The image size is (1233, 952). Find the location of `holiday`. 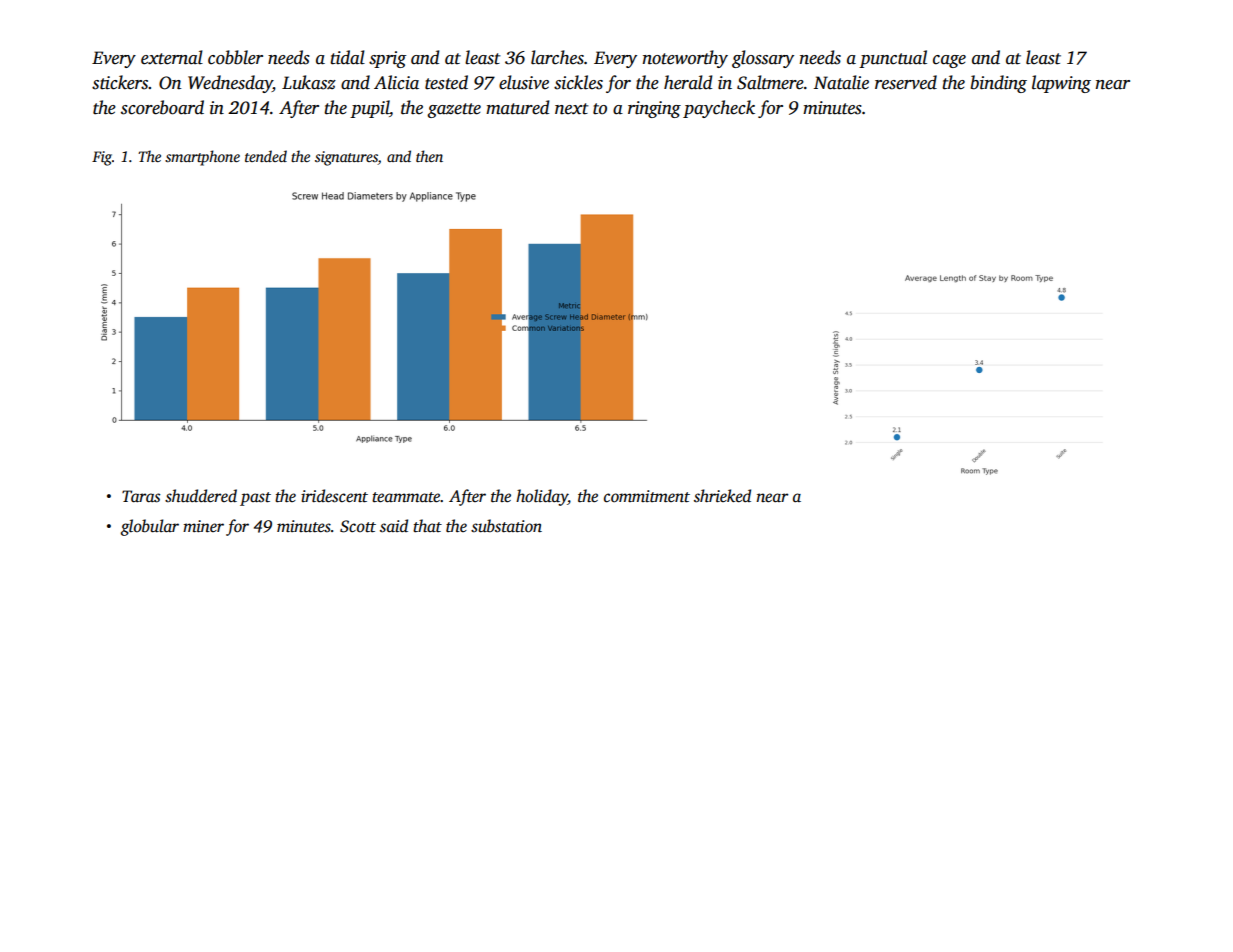

holiday is located at coordinates (542, 497).
